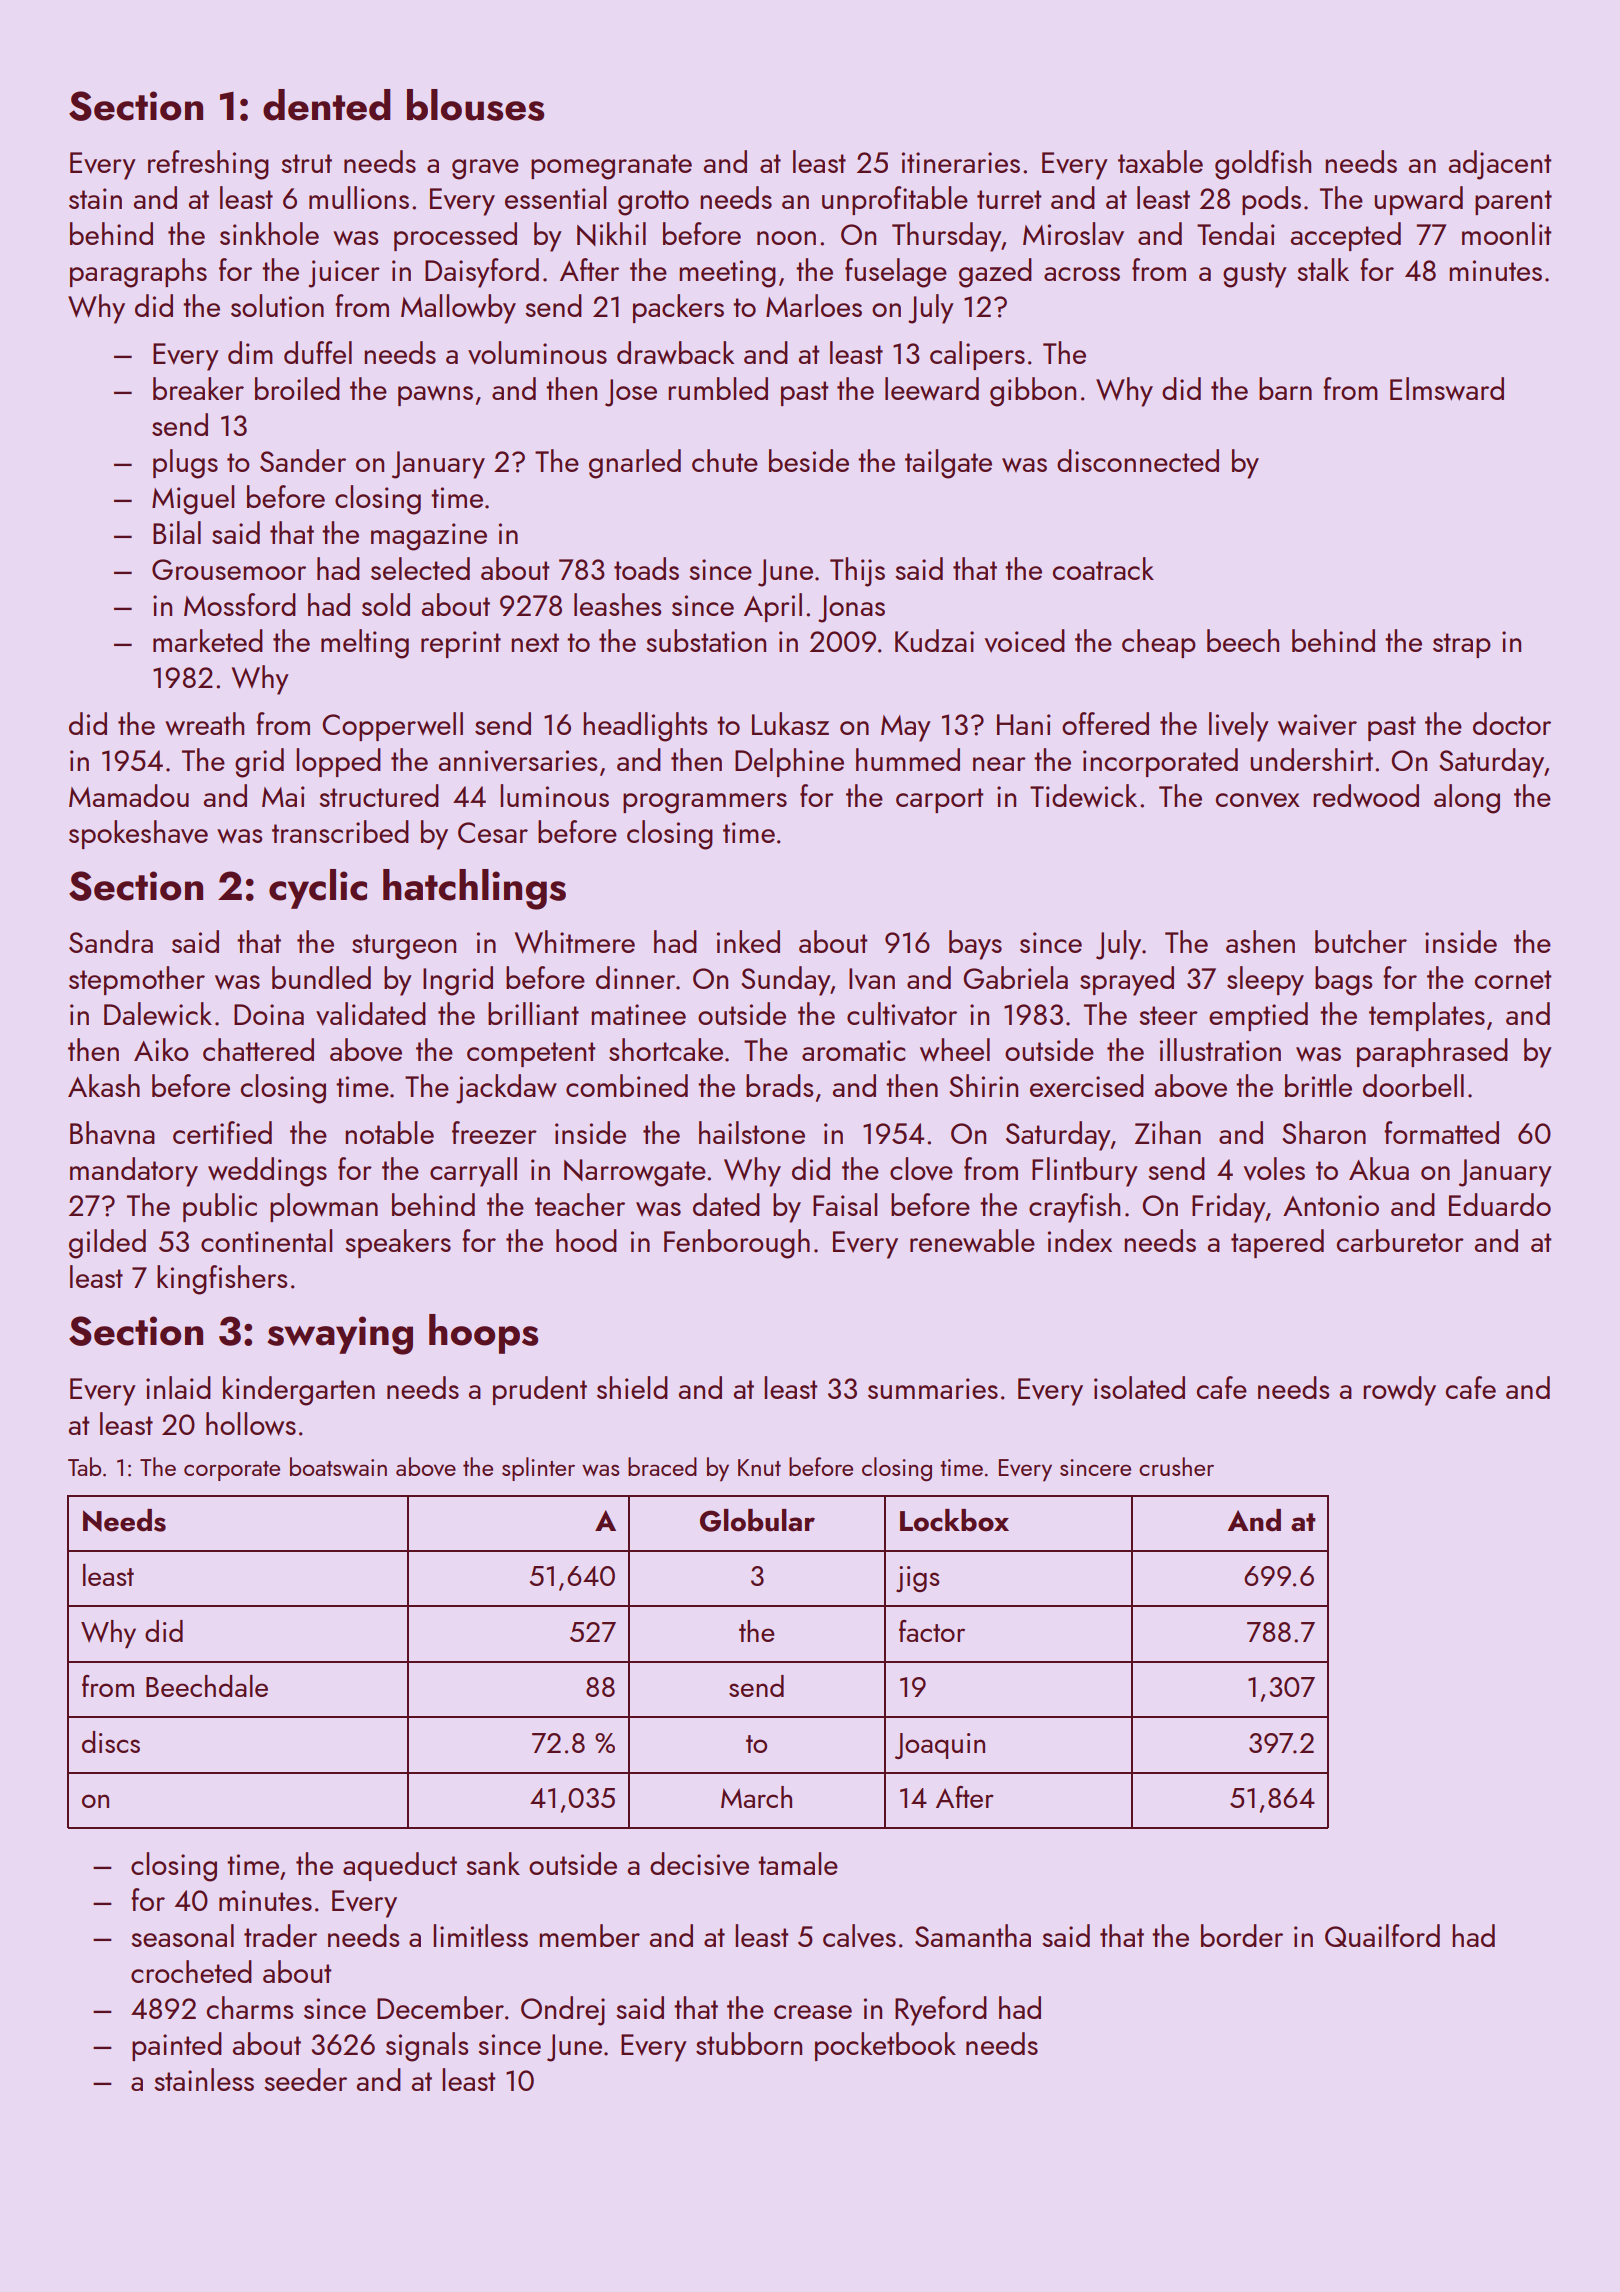  What do you see at coordinates (725, 460) in the screenshot?
I see `chute` at bounding box center [725, 460].
